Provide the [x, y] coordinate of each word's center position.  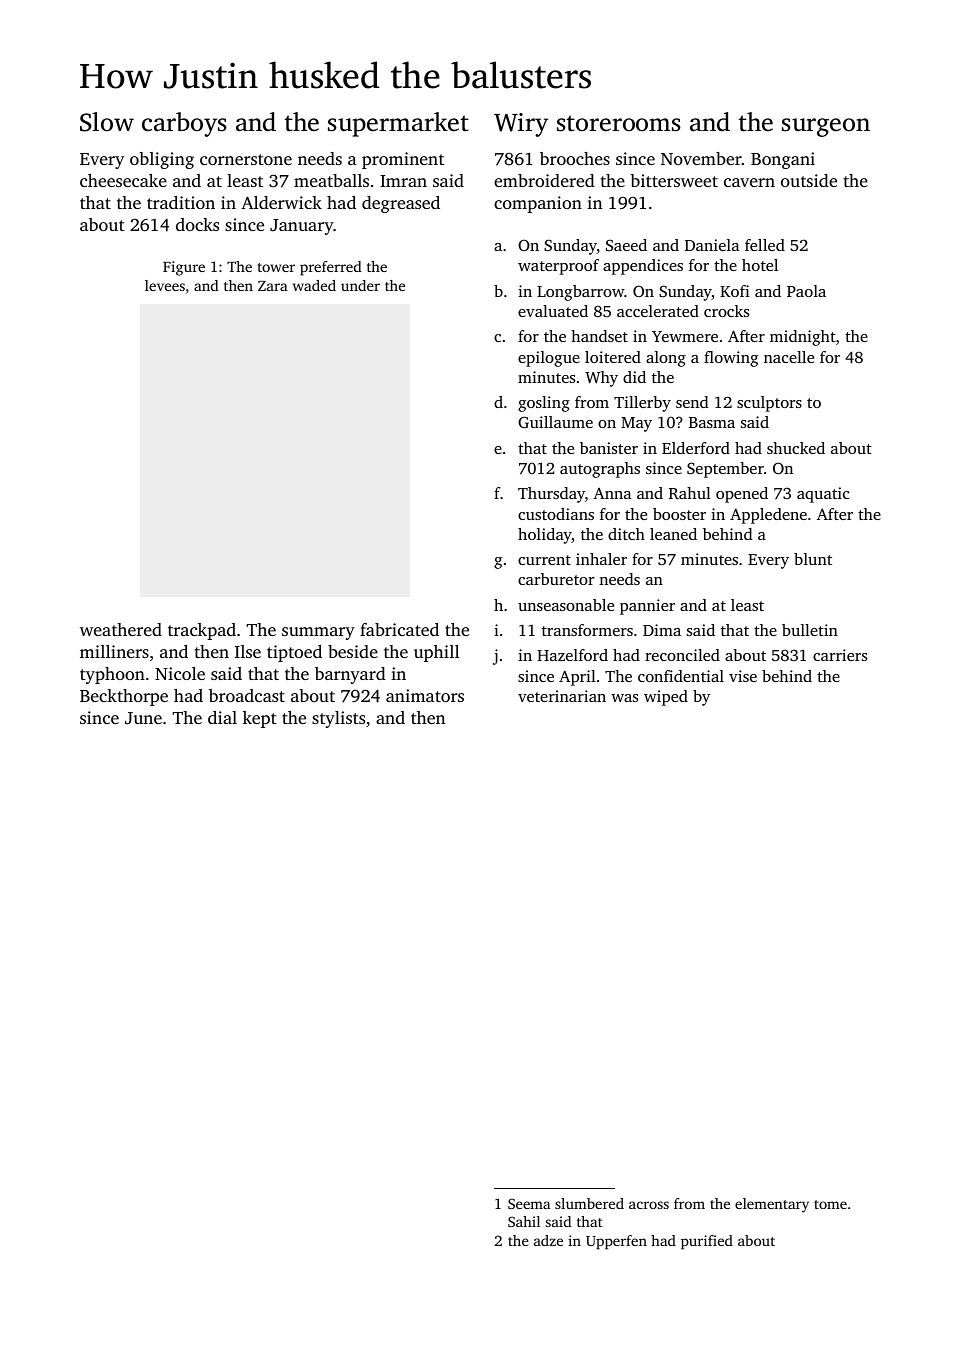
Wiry [521, 125]
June [143, 718]
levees [165, 285]
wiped [666, 698]
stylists [338, 719]
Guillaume [555, 422]
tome [830, 1204]
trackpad [202, 631]
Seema [529, 1203]
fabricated [399, 629]
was [624, 698]
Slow [107, 122]
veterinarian [562, 696]
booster [679, 514]
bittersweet [674, 180]
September [725, 470]
